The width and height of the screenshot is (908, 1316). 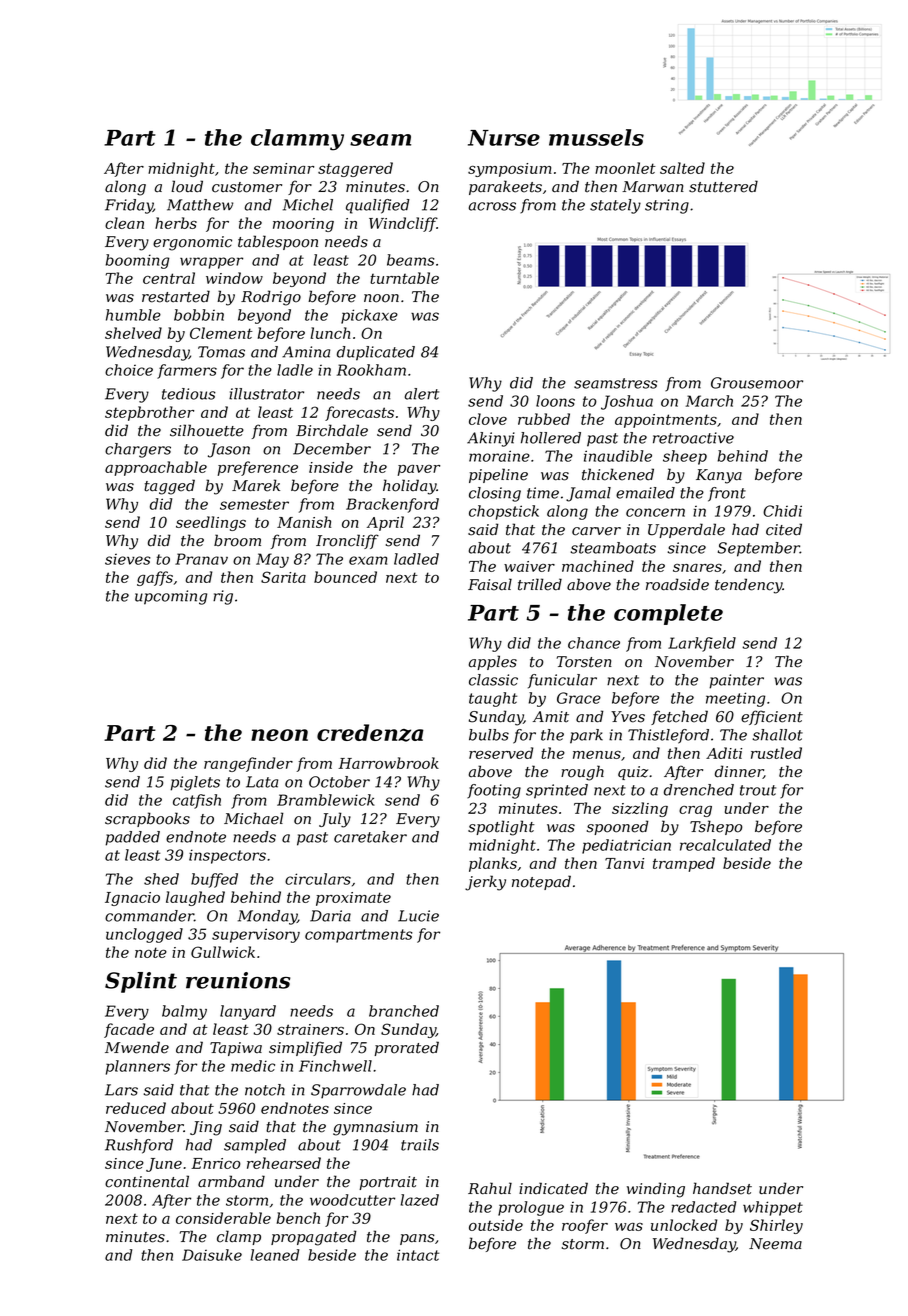 I want to click on Nurse, so click(x=504, y=138).
